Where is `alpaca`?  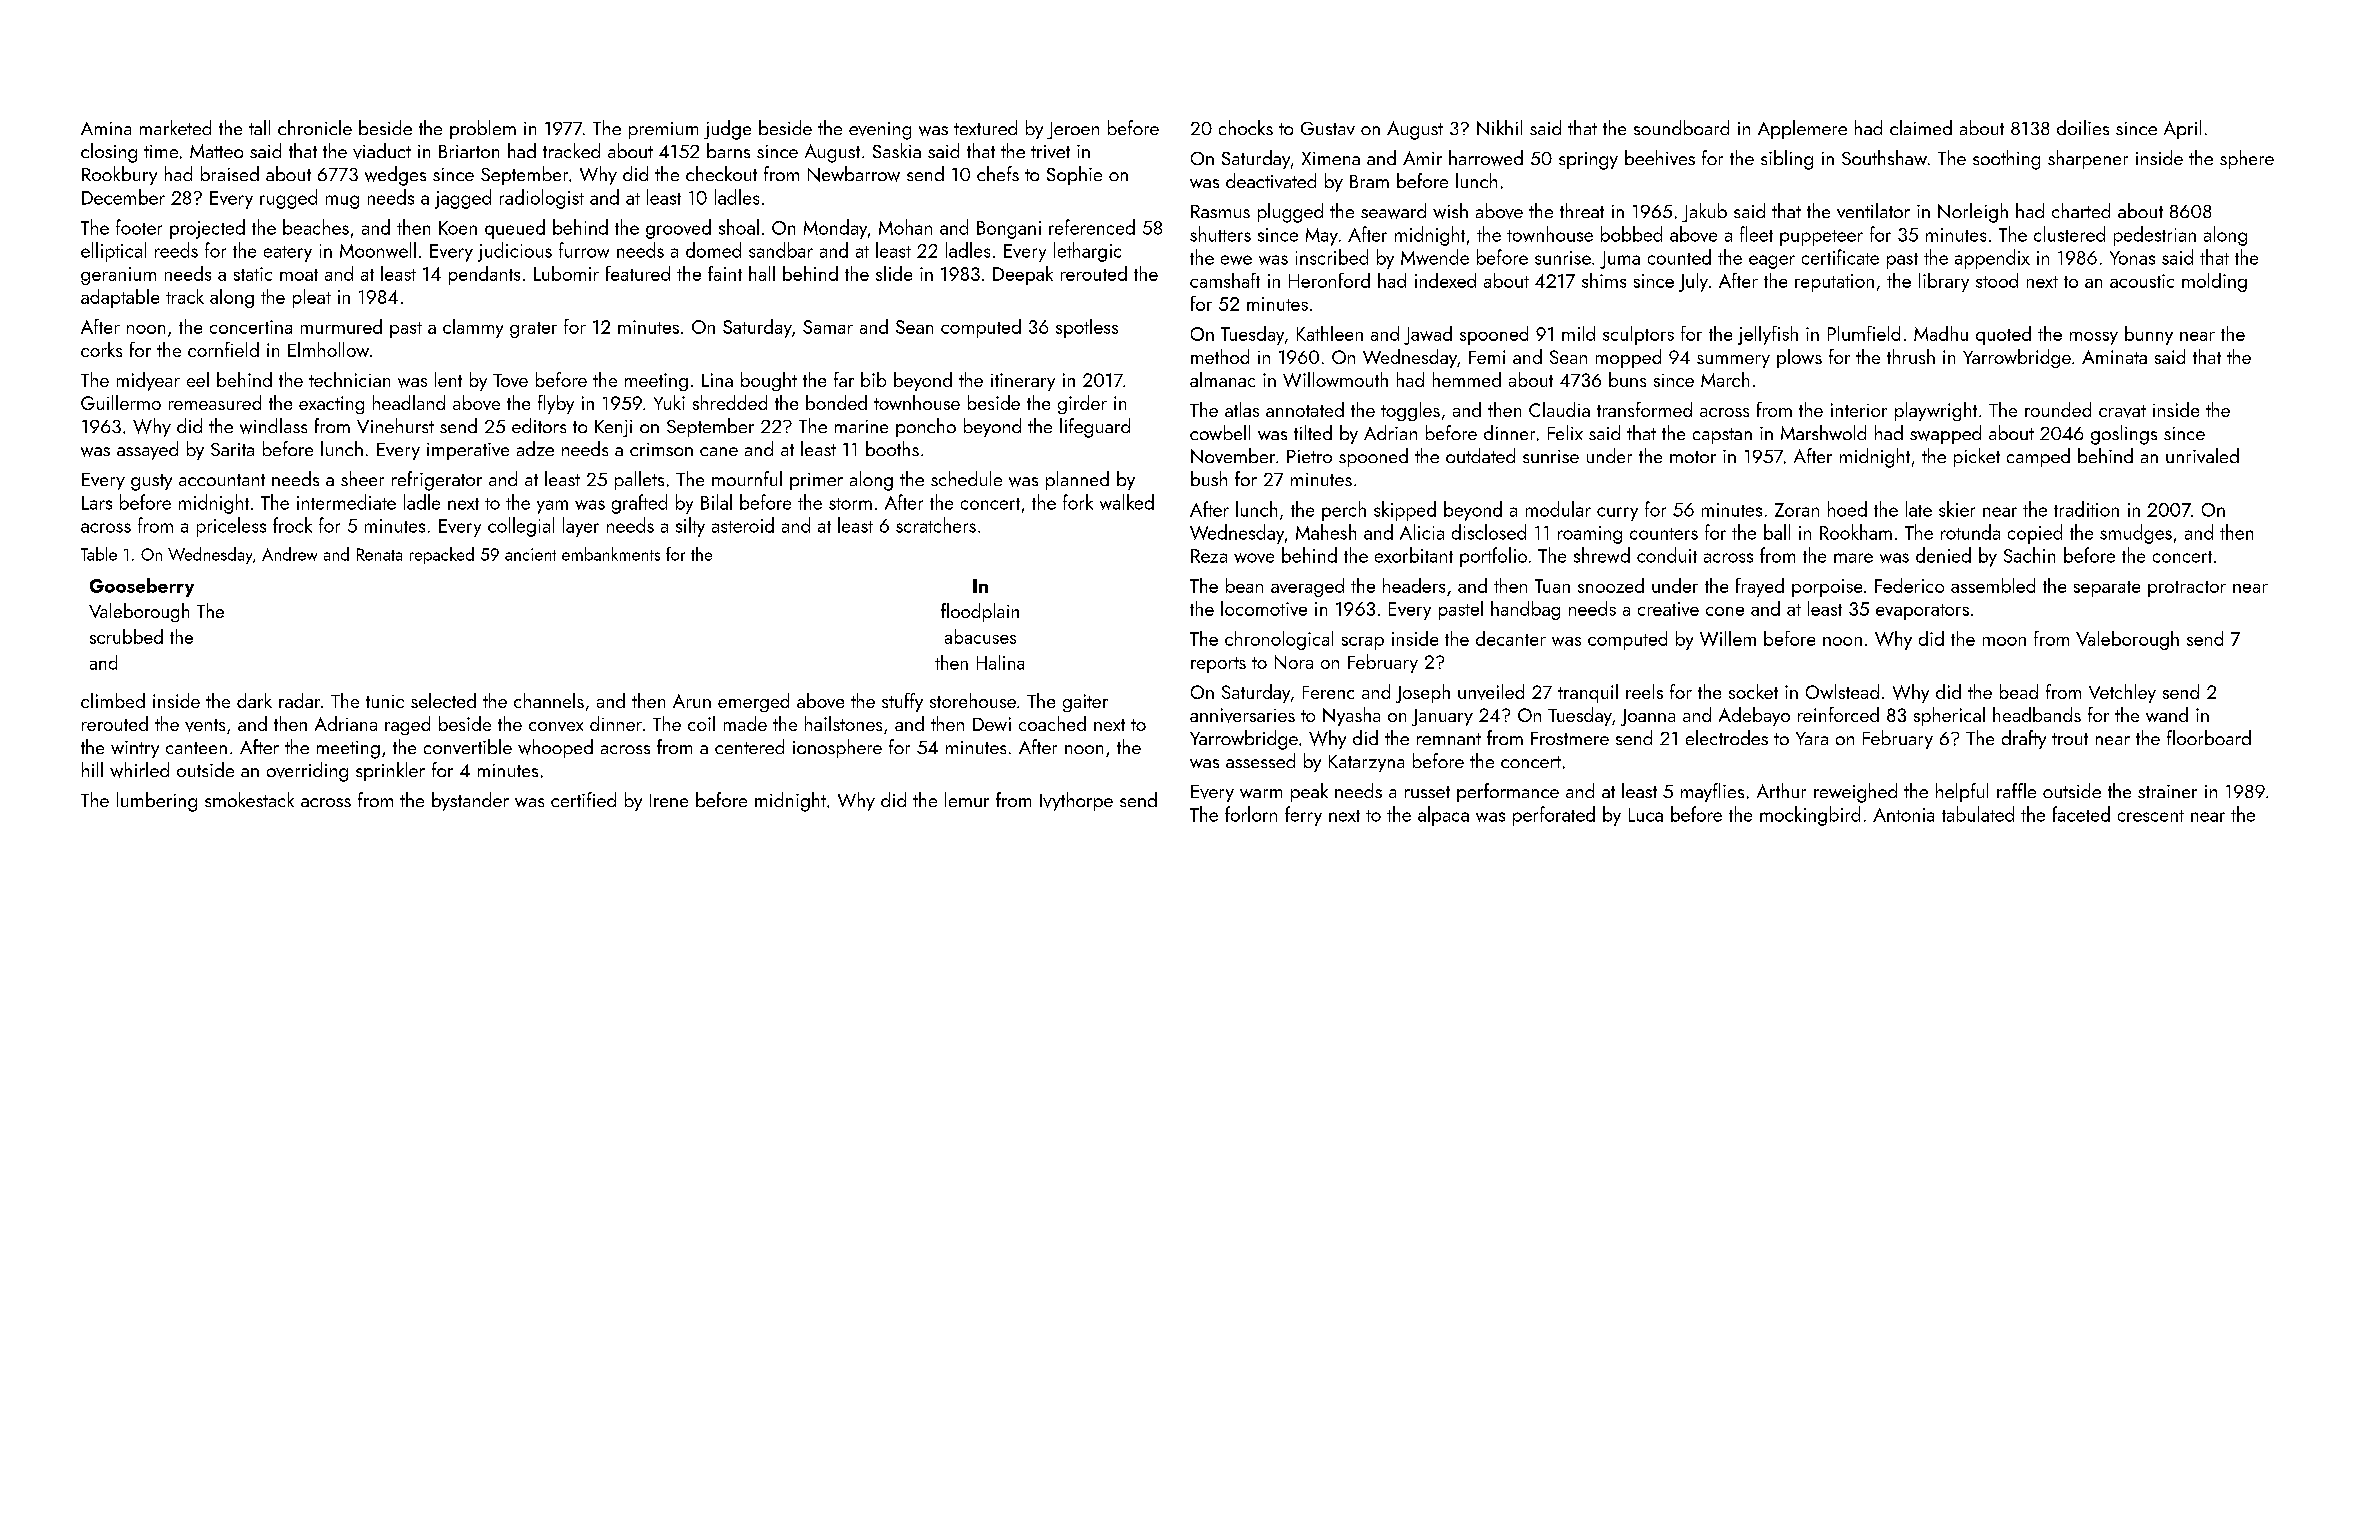
alpaca is located at coordinates (1443, 816).
